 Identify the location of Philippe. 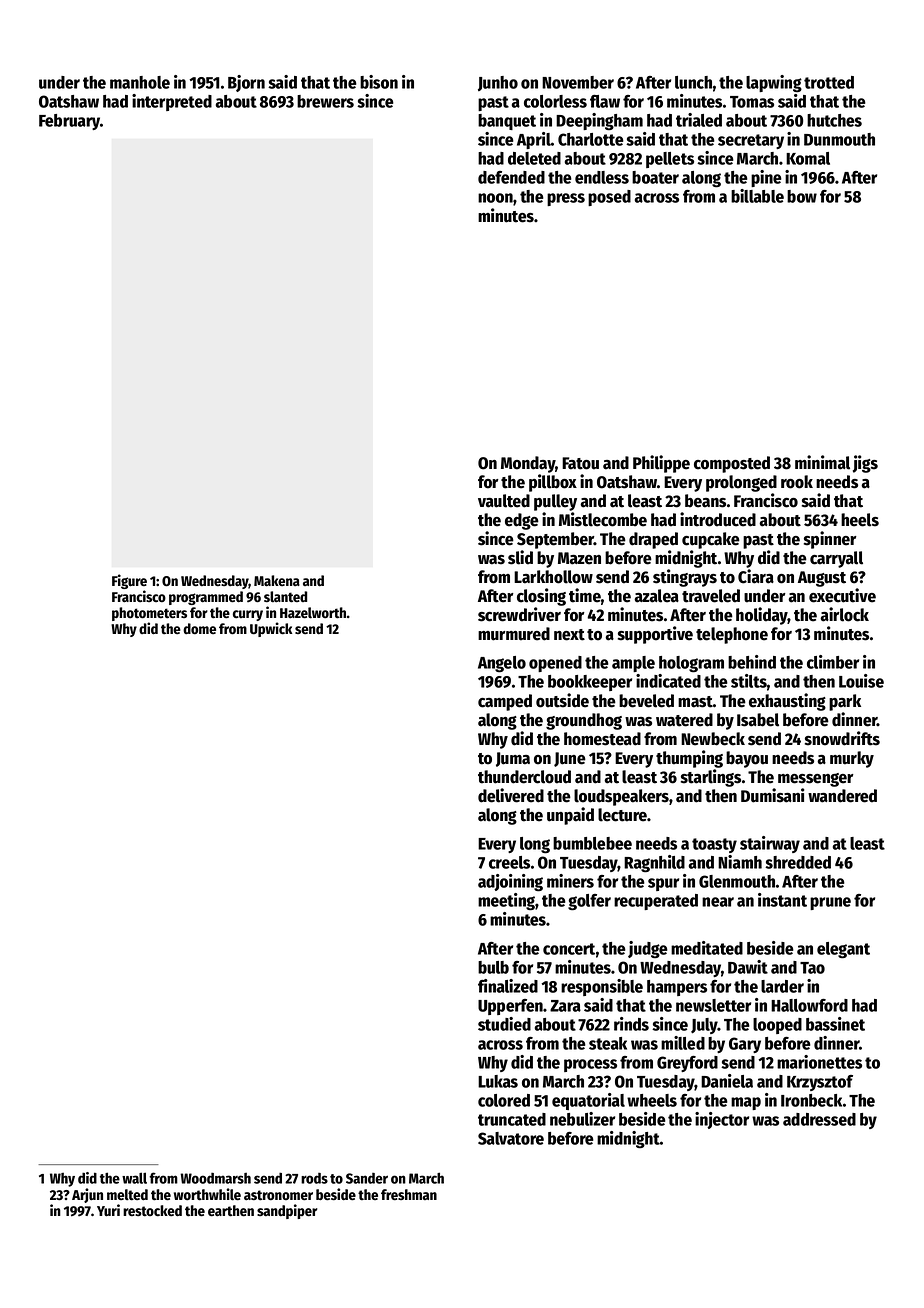
(661, 464).
